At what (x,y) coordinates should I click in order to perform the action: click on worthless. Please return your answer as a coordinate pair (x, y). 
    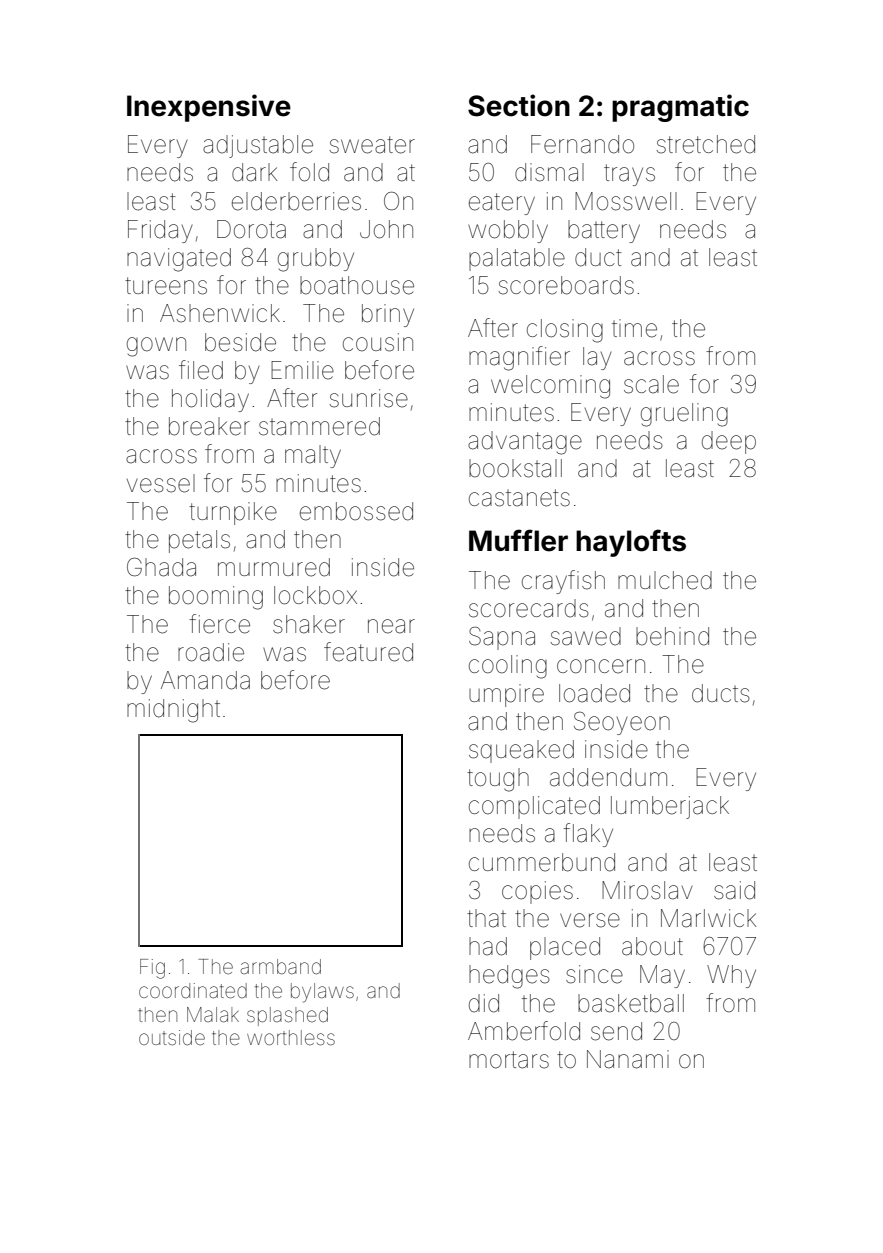
    Looking at the image, I should click on (291, 1037).
